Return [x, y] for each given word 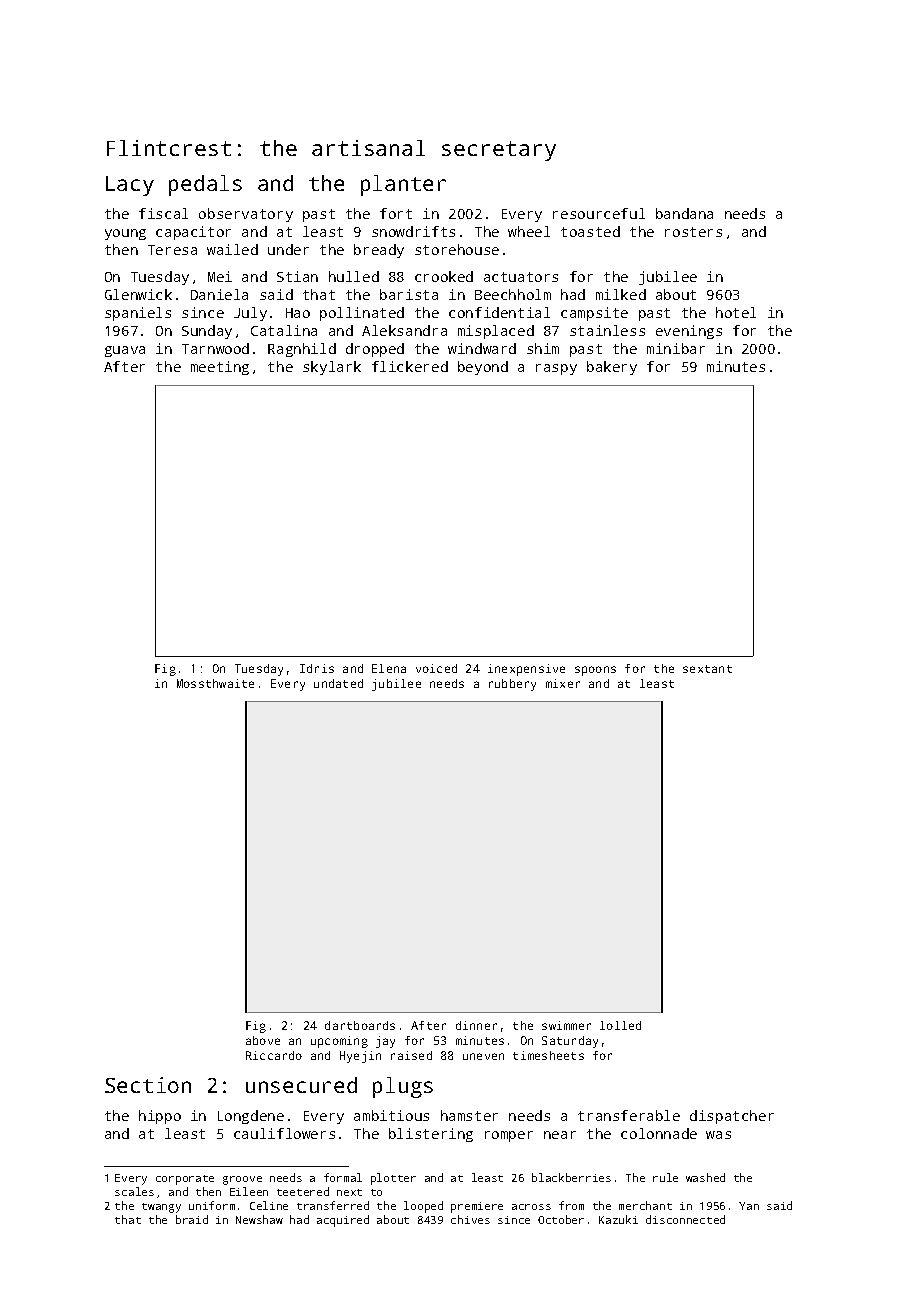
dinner [476, 1025]
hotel [736, 312]
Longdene [251, 1117]
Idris [317, 668]
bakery [612, 368]
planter [403, 185]
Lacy [130, 186]
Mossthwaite [215, 683]
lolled [620, 1025]
